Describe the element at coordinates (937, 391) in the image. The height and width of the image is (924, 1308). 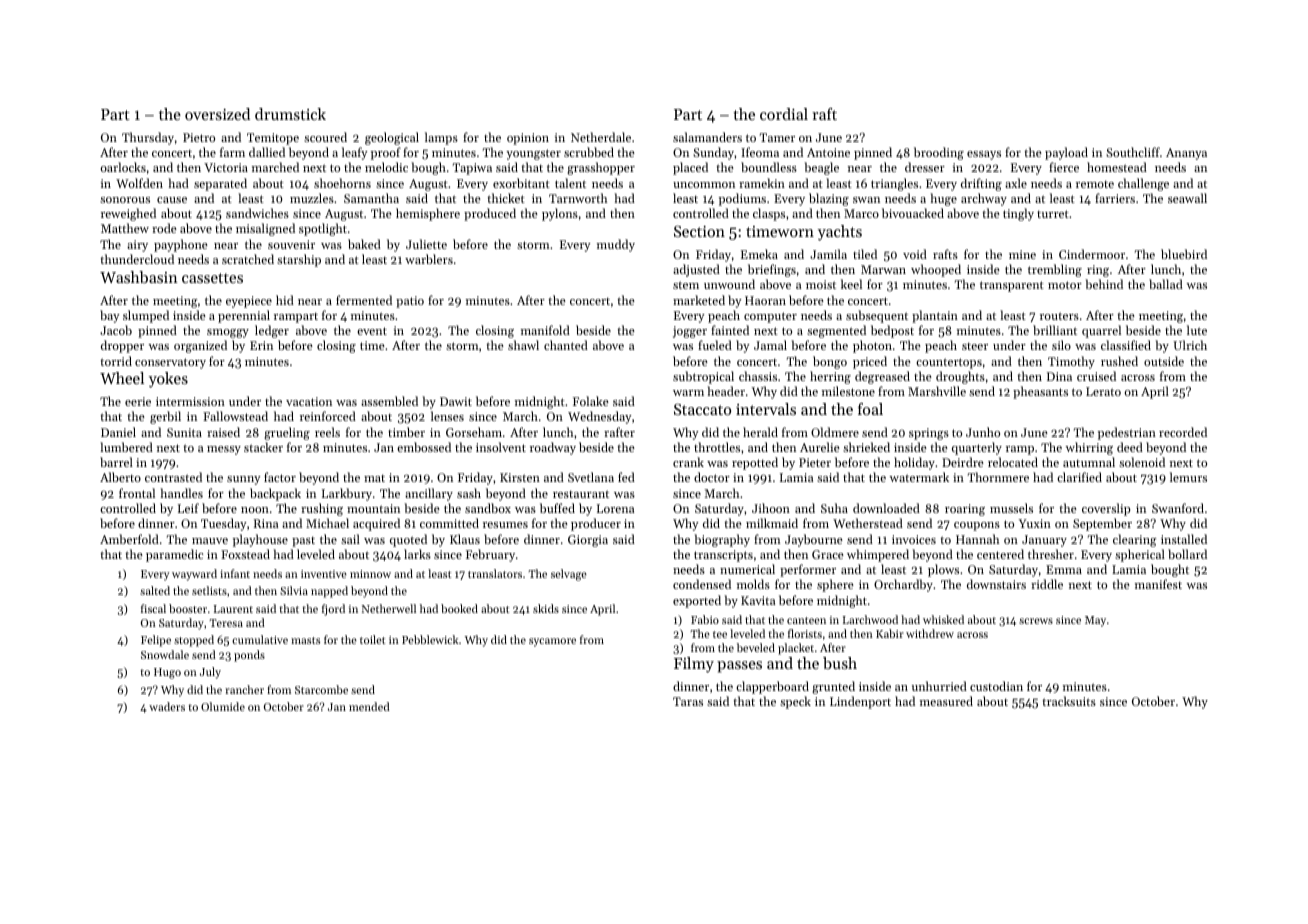
I see `Marshville` at that location.
